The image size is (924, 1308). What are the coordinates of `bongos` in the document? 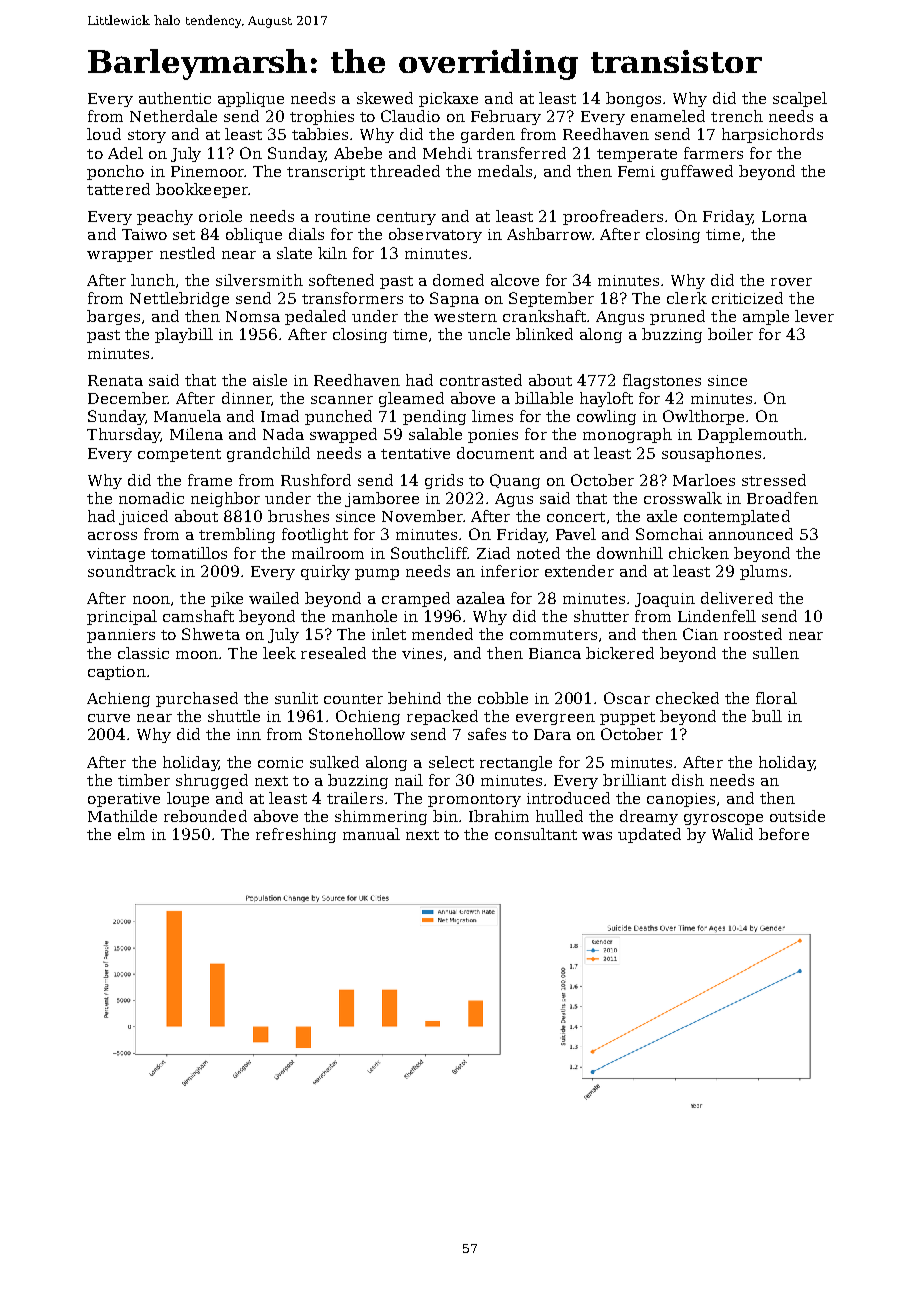 It's located at (633, 99).
